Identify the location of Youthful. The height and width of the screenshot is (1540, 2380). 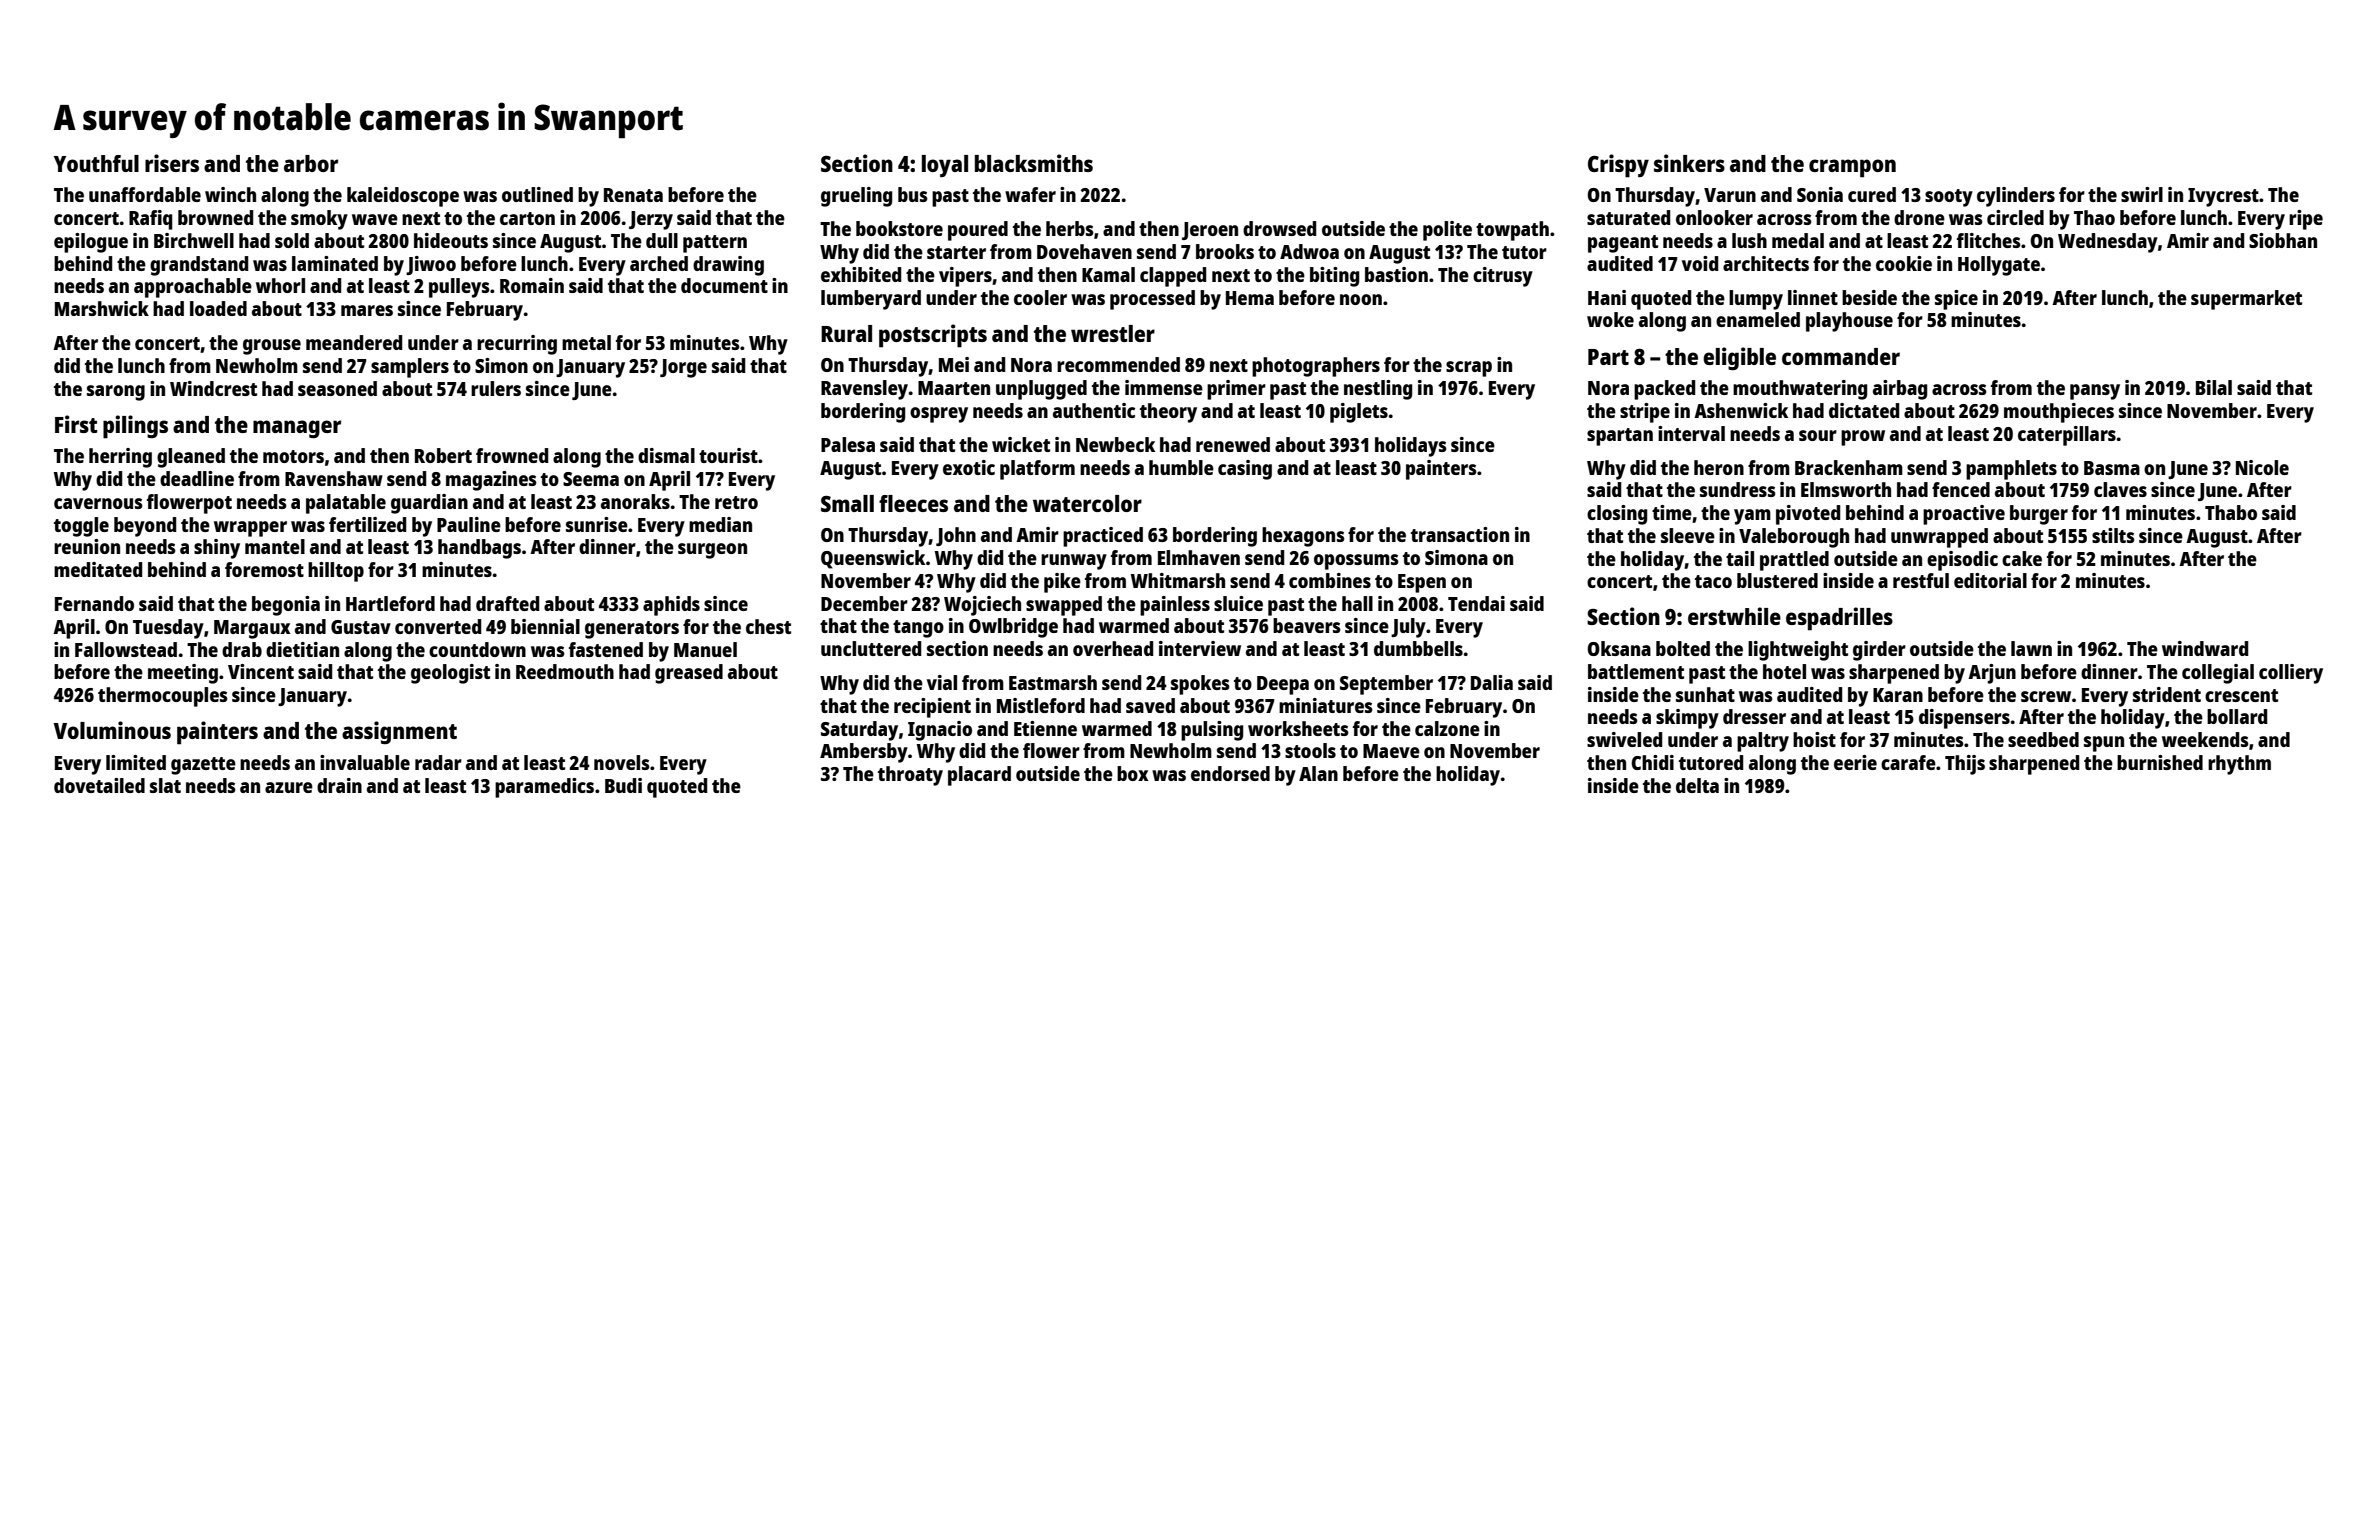
(96, 163).
